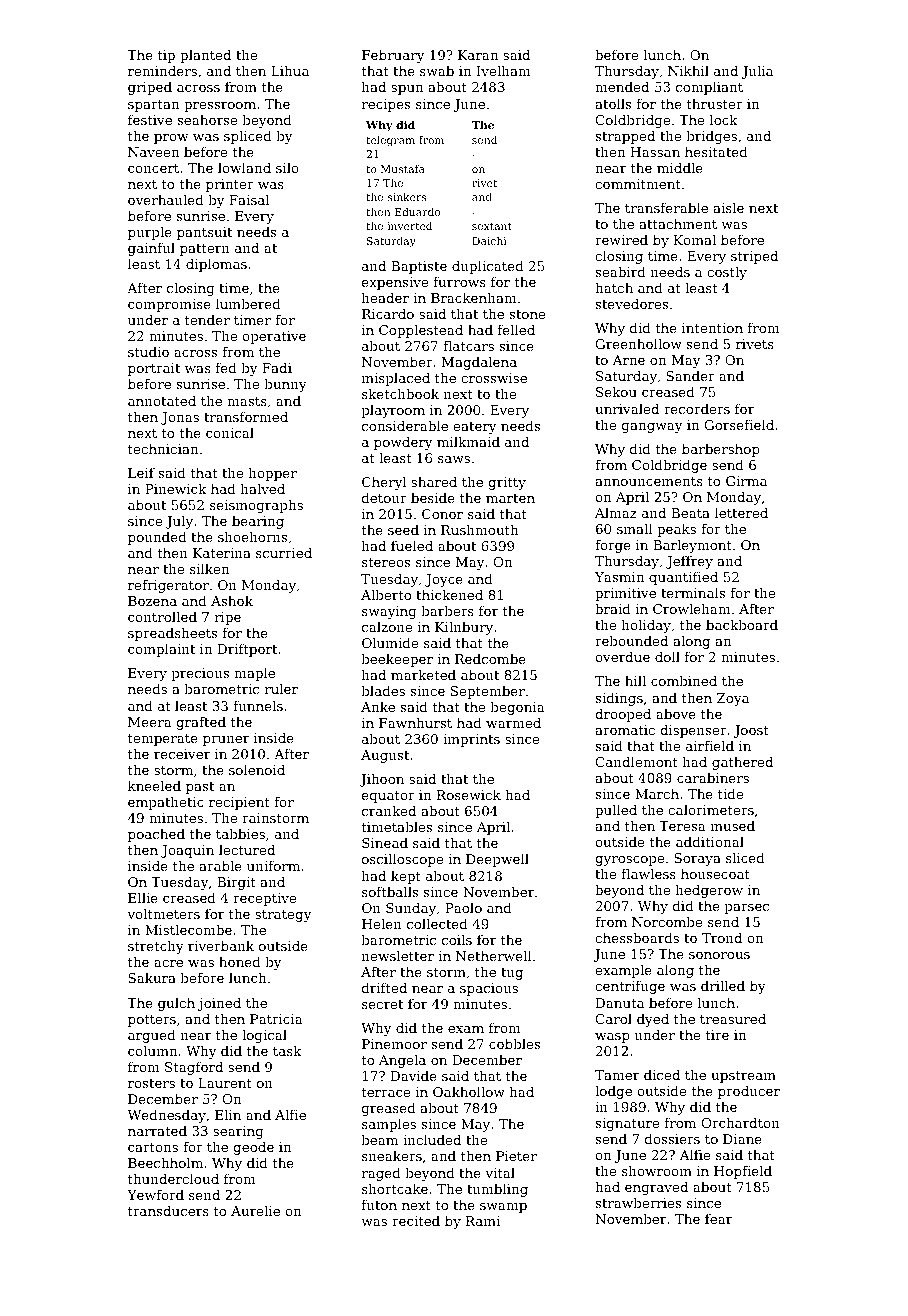 Image resolution: width=908 pixels, height=1316 pixels. What do you see at coordinates (152, 601) in the screenshot?
I see `Bozena` at bounding box center [152, 601].
